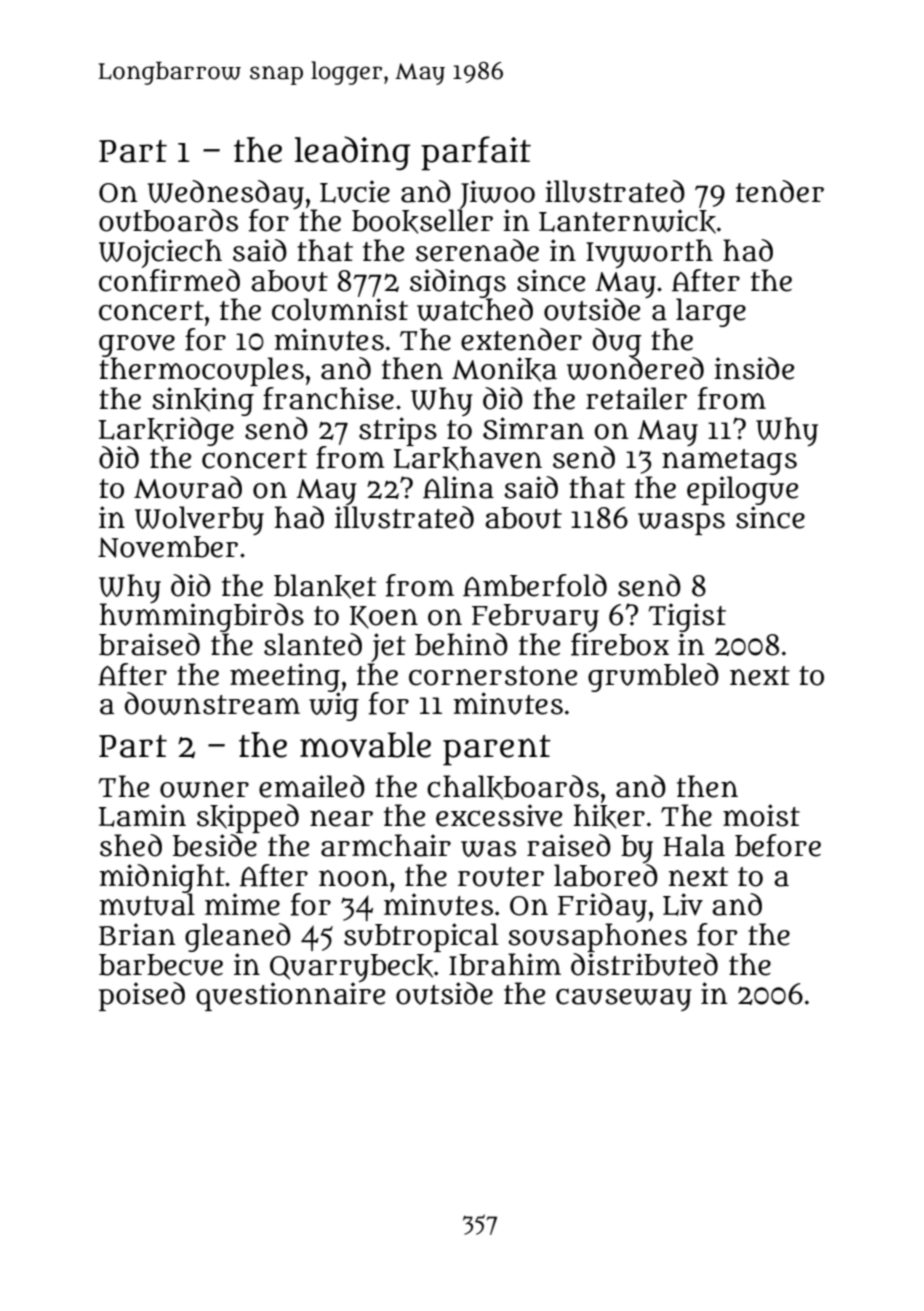 This document has height=1311, width=924. I want to click on firebox, so click(620, 644).
